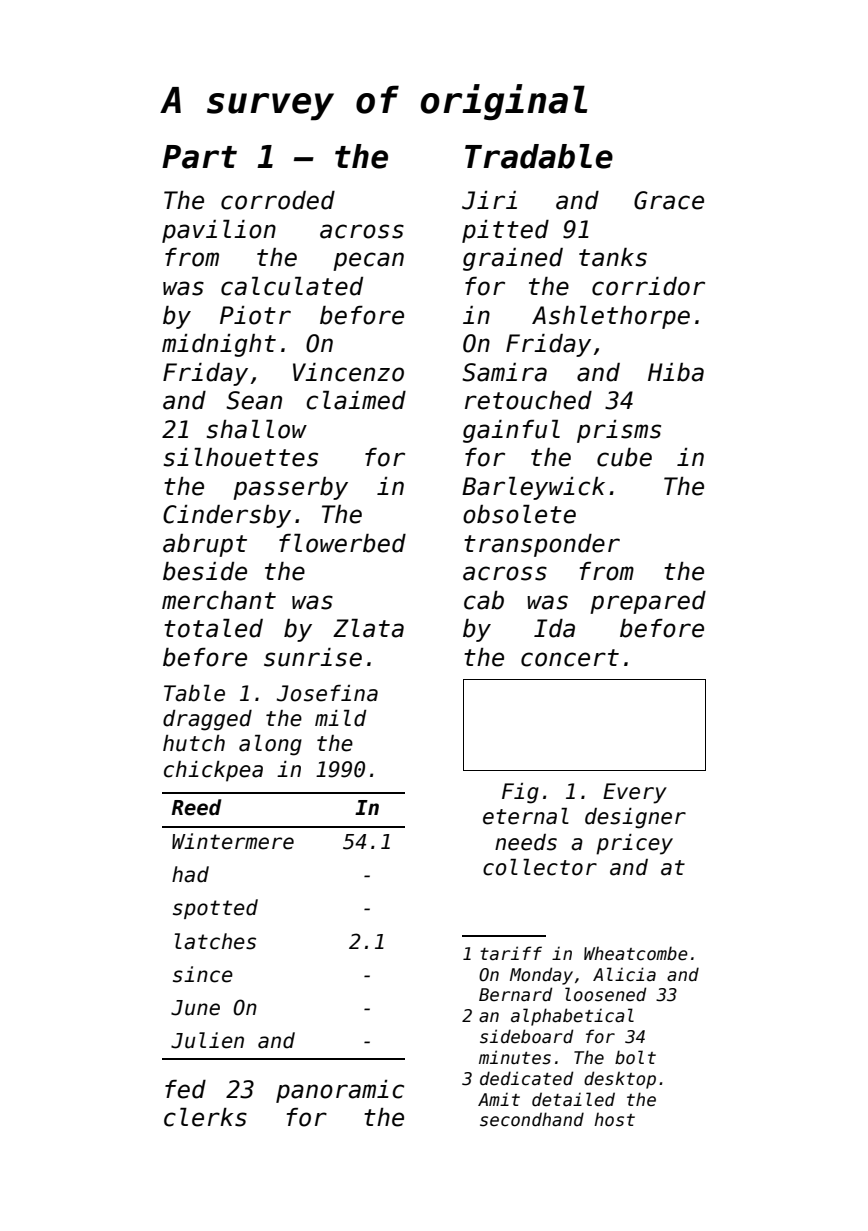  I want to click on beside, so click(205, 571).
